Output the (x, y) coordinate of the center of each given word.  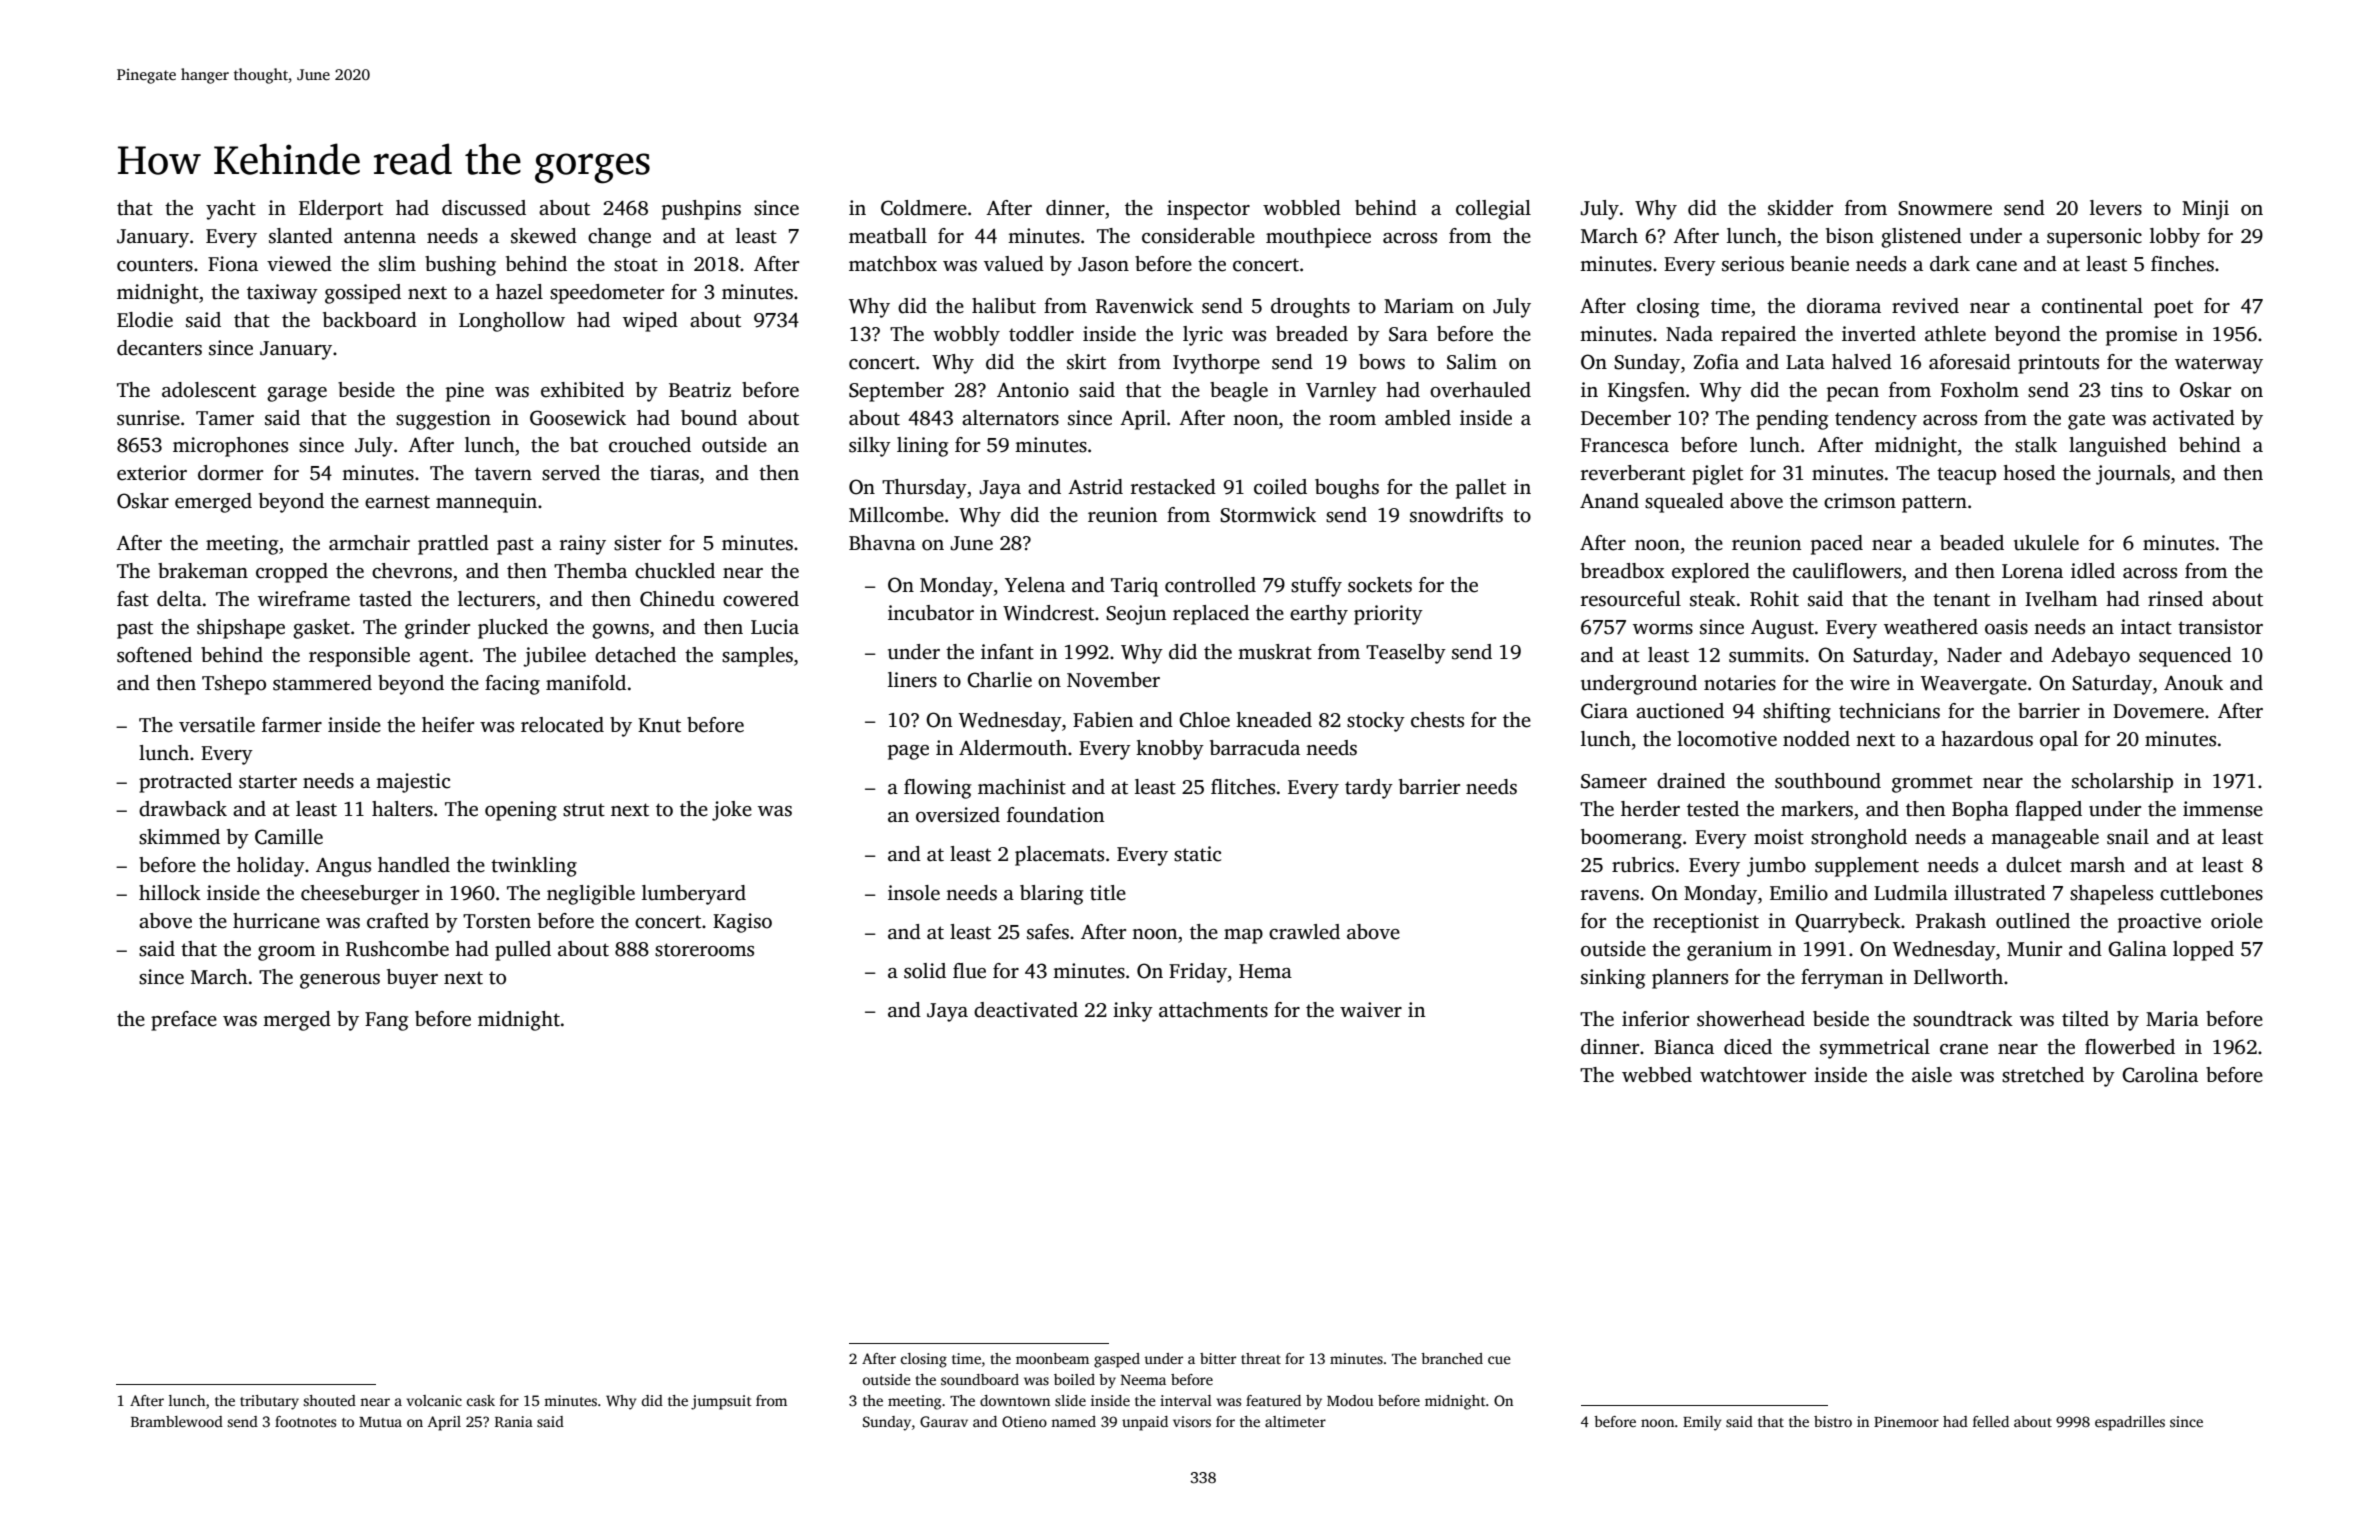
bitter (1218, 1358)
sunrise (148, 418)
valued (1014, 264)
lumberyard (694, 895)
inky (1133, 1012)
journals (2133, 475)
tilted (2085, 1019)
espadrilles (2130, 1423)
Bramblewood (177, 1421)
